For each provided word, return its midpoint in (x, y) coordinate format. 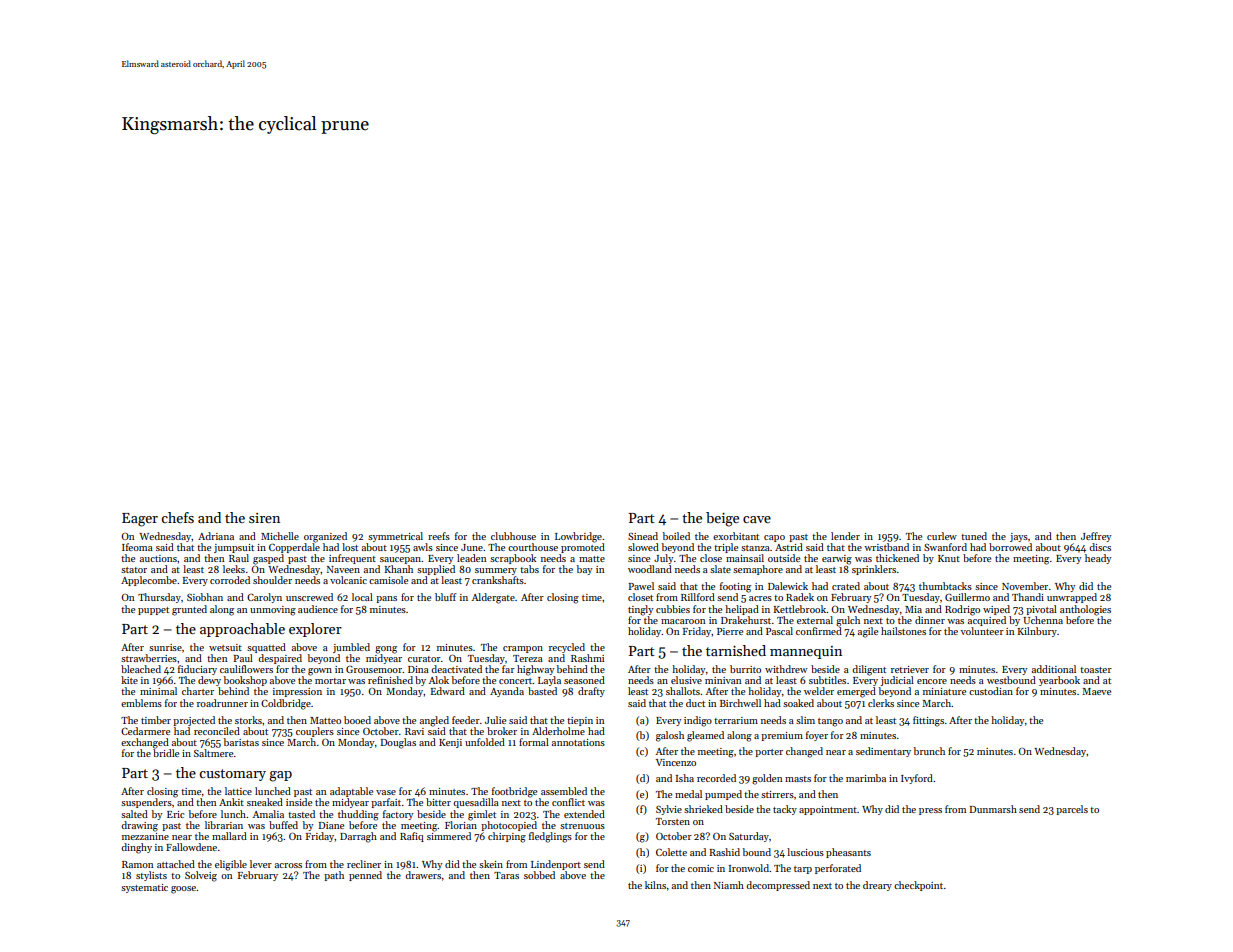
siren (264, 518)
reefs (439, 536)
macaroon (683, 621)
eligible (231, 865)
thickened (897, 558)
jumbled (351, 648)
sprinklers (874, 570)
